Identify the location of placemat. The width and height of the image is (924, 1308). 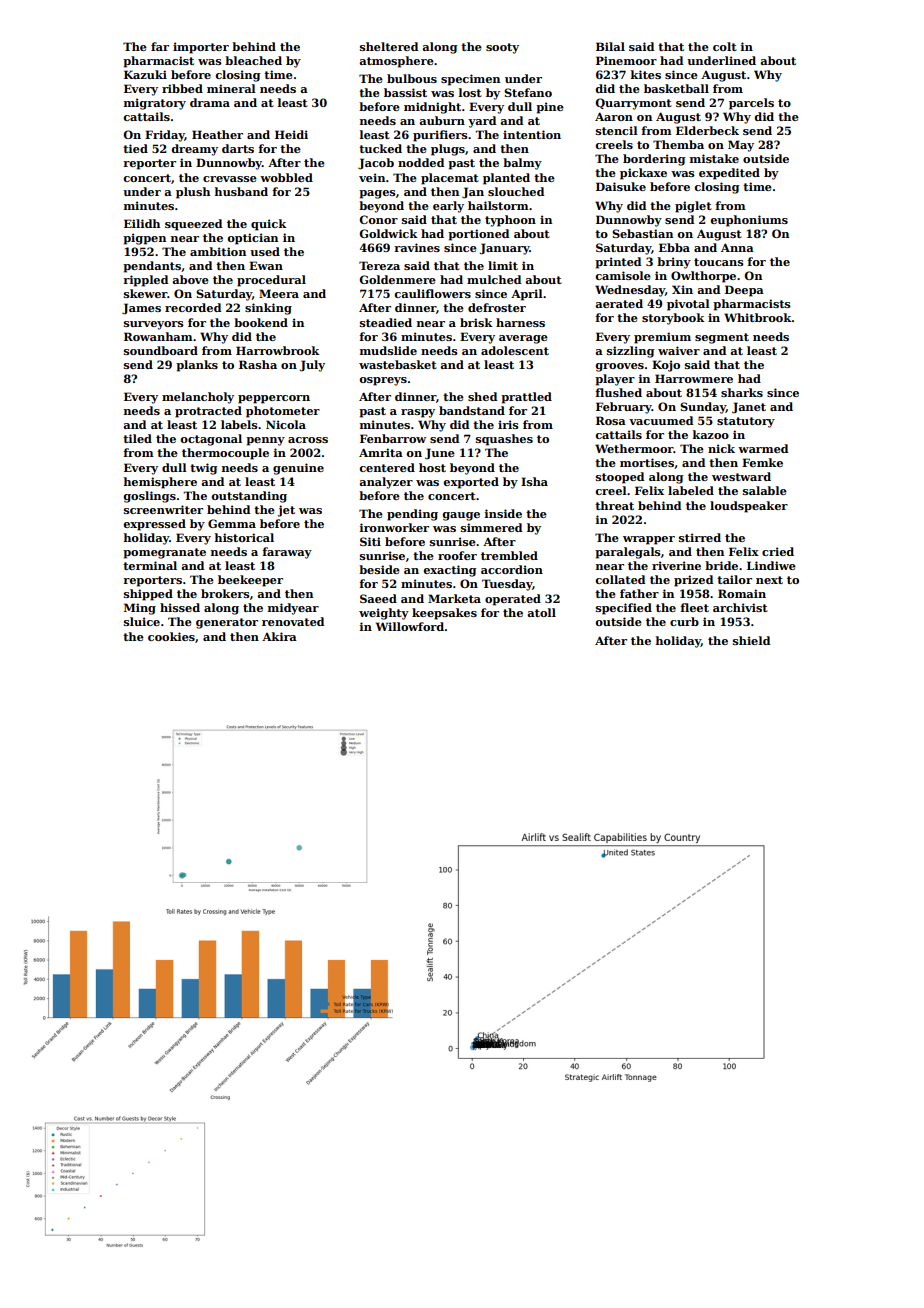
(450, 179).
